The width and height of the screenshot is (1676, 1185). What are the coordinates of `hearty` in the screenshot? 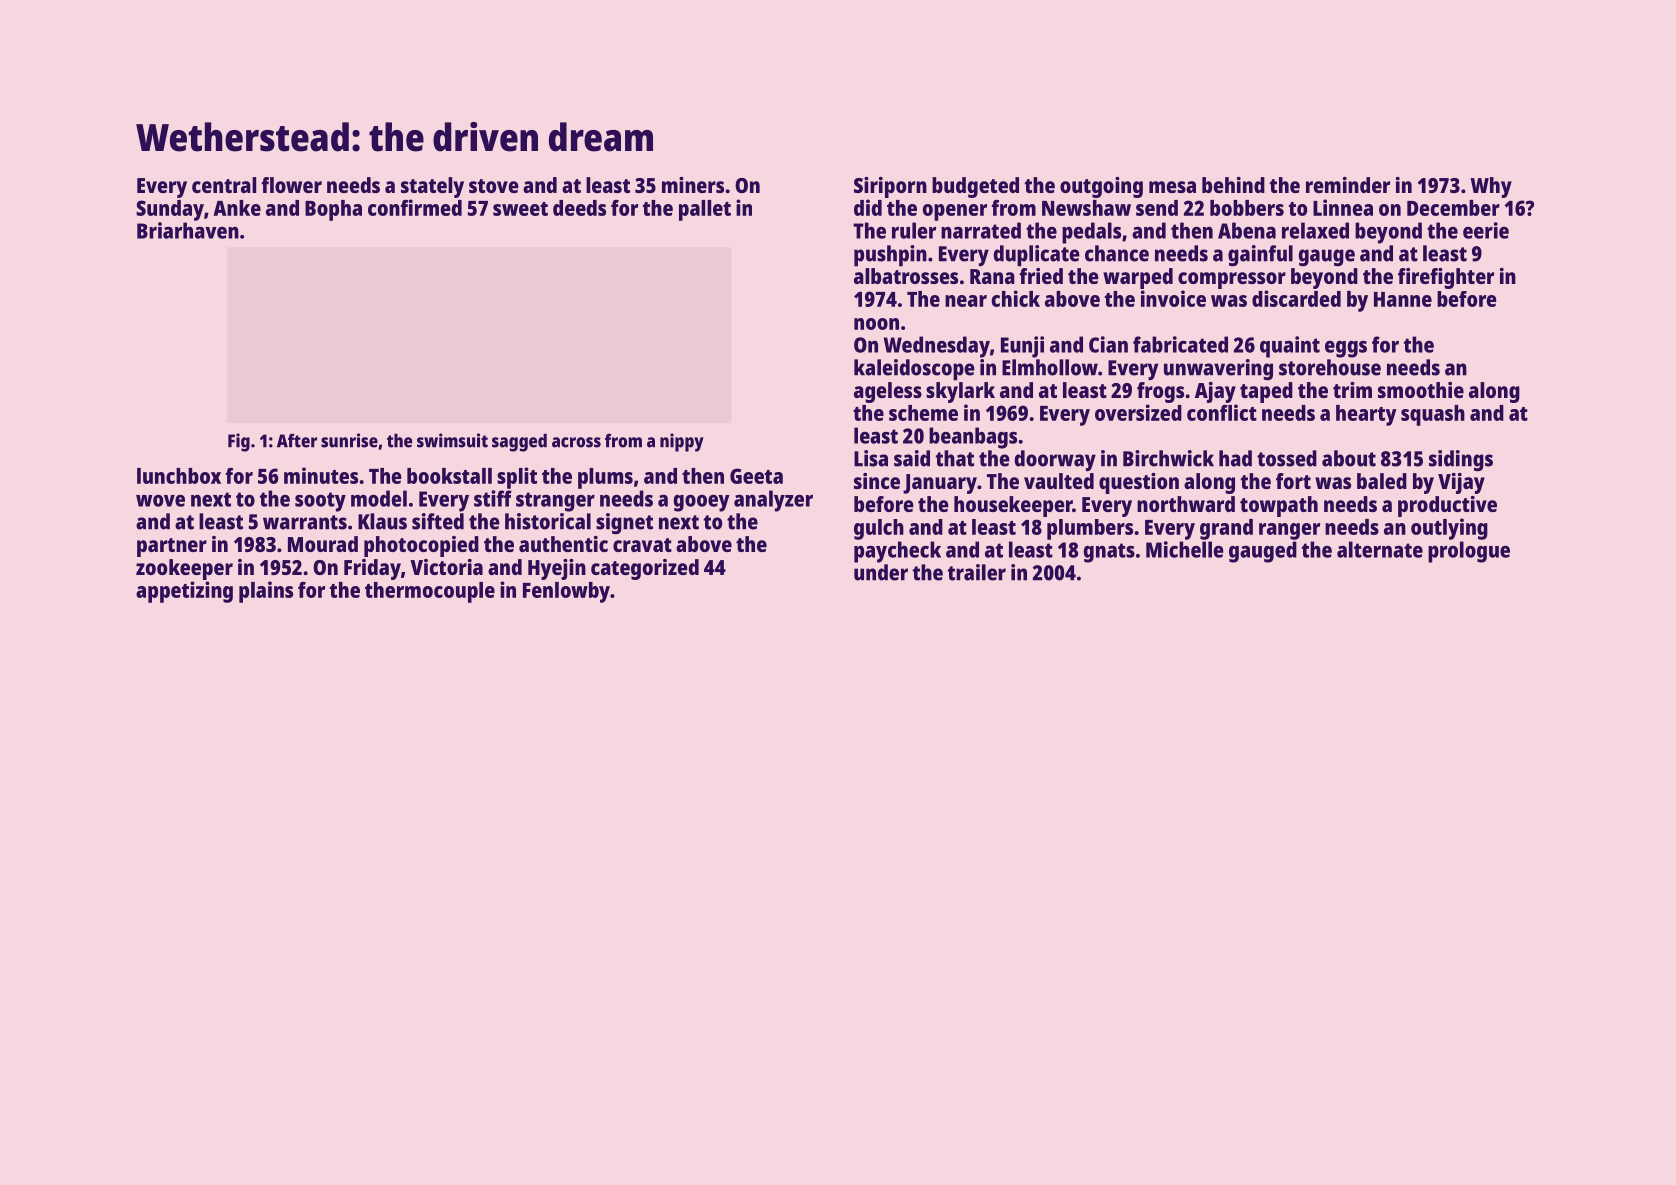 It's located at (1366, 415).
